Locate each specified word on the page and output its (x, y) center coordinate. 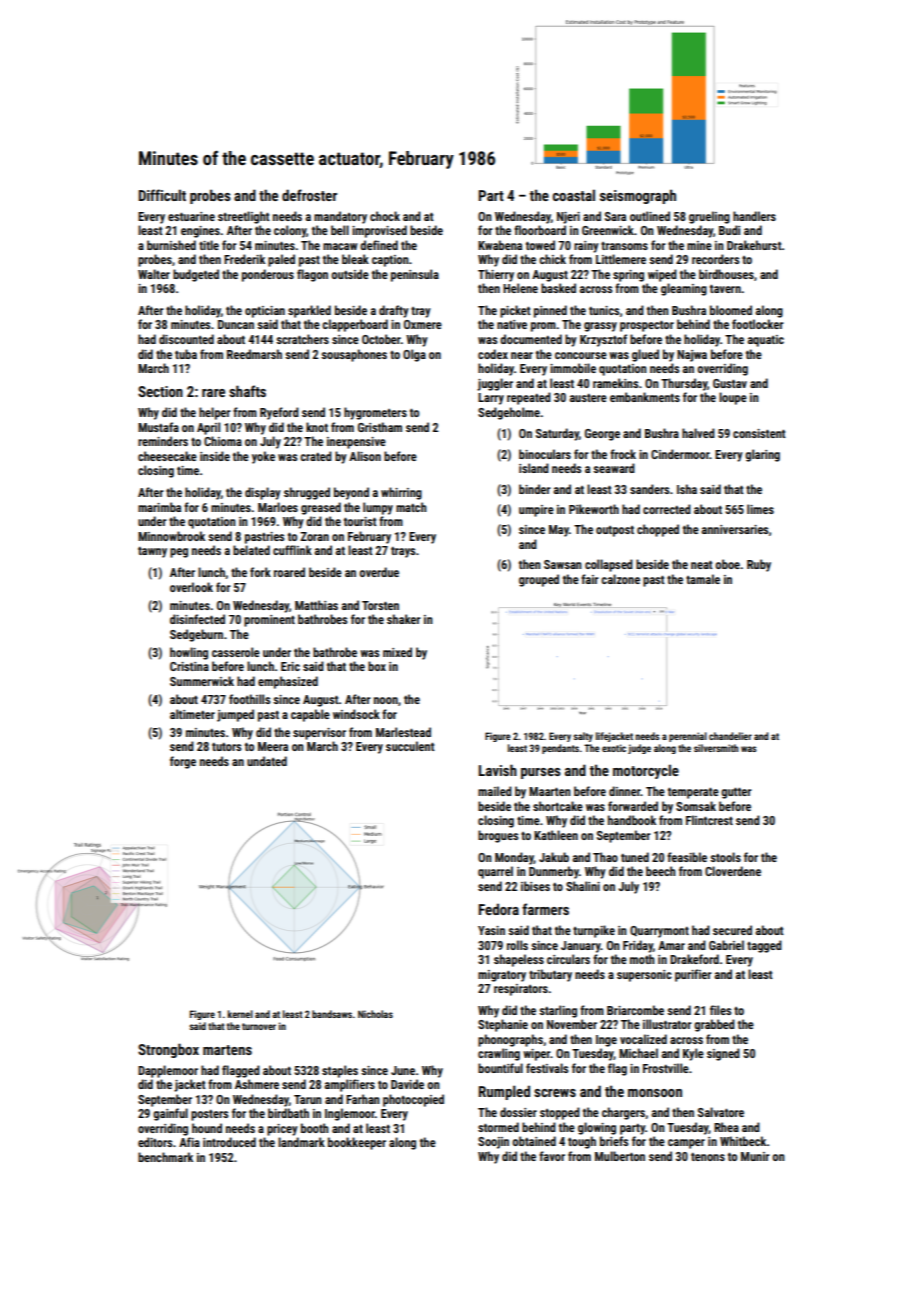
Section (160, 391)
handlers (754, 216)
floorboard (540, 230)
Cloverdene (733, 871)
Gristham (380, 427)
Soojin (493, 1143)
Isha (687, 489)
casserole (236, 652)
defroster (309, 195)
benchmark (165, 1157)
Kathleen (556, 835)
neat (702, 565)
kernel (240, 1014)
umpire (536, 511)
